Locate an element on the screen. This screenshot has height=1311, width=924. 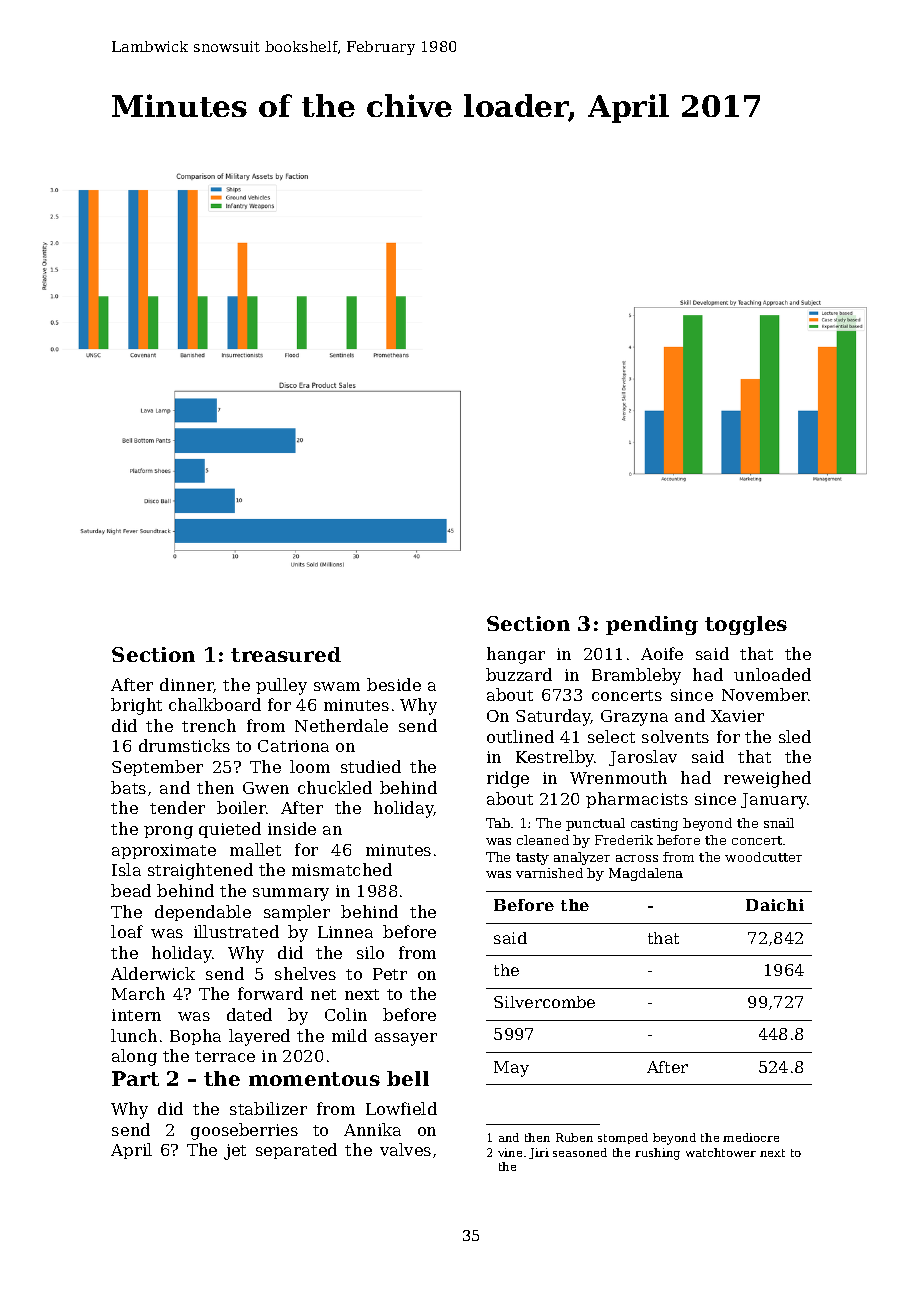
dinner is located at coordinates (187, 685).
